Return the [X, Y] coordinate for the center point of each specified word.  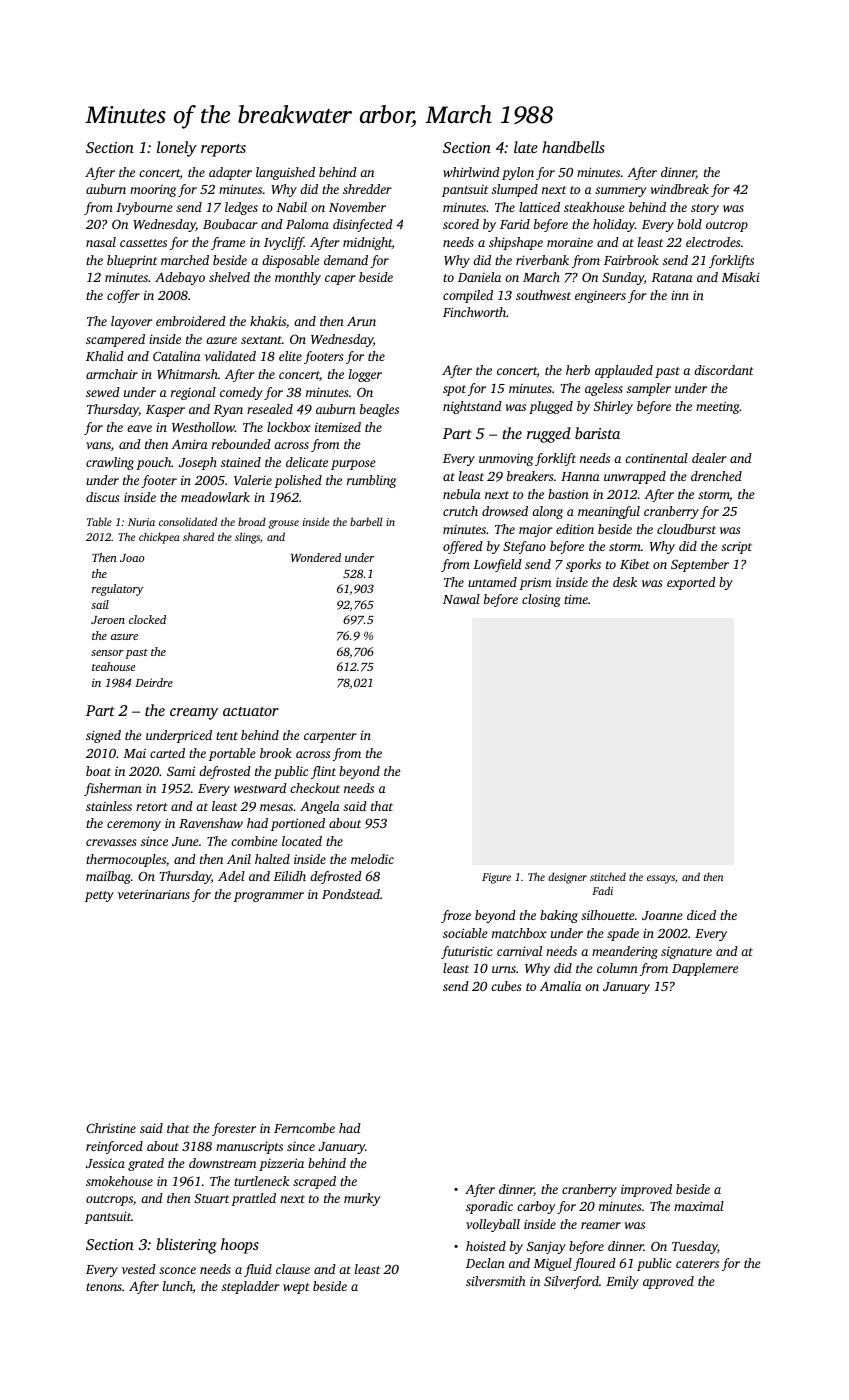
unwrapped [635, 477]
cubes [506, 986]
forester [234, 1129]
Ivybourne [144, 208]
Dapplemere [705, 969]
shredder [367, 189]
